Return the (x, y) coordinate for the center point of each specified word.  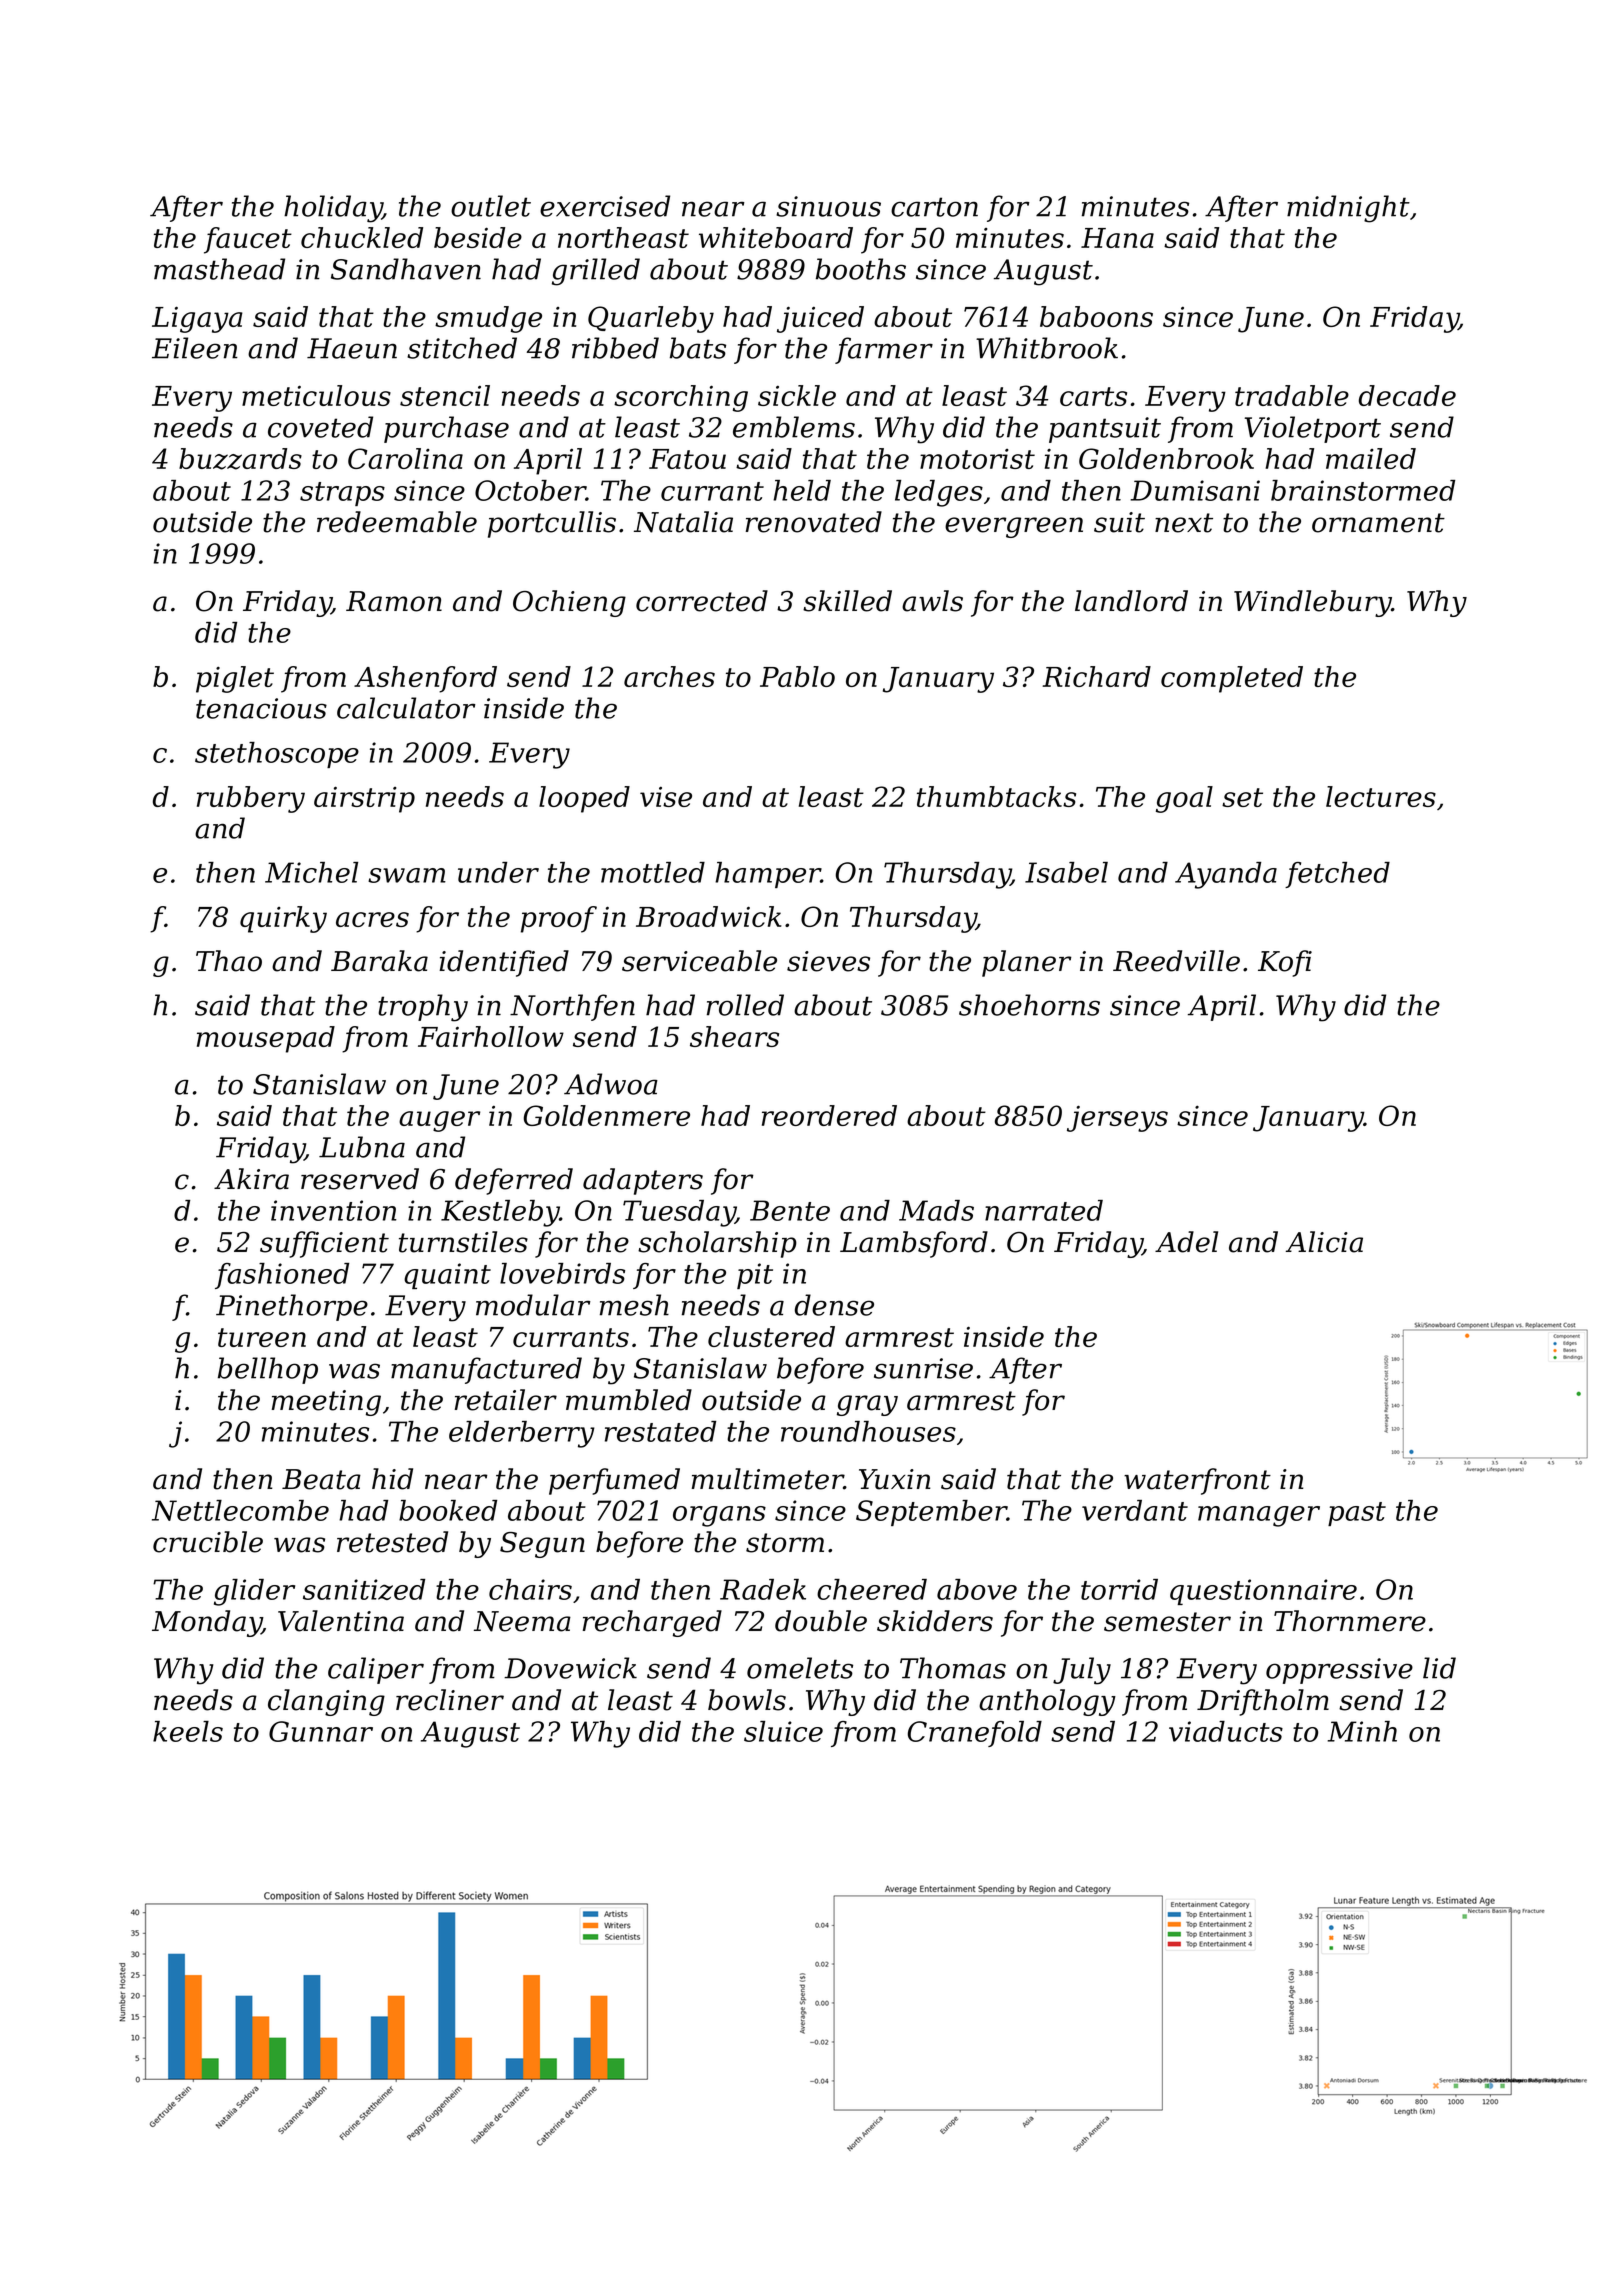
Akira (251, 1179)
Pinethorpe (292, 1307)
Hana (1117, 238)
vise (666, 797)
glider (254, 1592)
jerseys (1117, 1118)
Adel (1186, 1242)
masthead (219, 269)
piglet (235, 679)
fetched (1337, 875)
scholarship (717, 1244)
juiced (820, 319)
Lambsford (914, 1244)
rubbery (251, 799)
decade (1407, 395)
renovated (814, 522)
